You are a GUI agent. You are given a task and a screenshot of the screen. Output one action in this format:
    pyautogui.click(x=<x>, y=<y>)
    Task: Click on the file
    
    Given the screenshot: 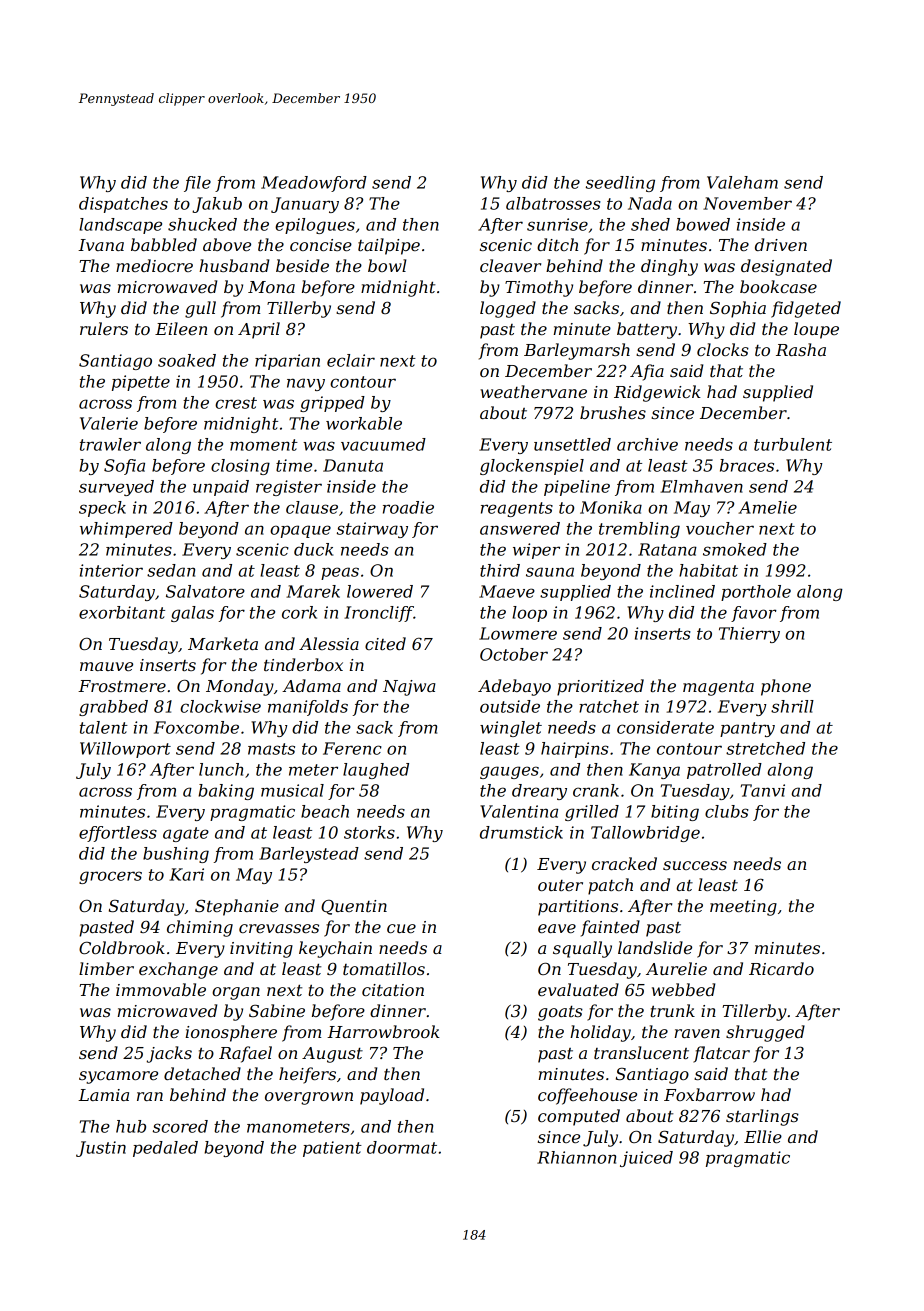 What is the action you would take?
    pyautogui.click(x=197, y=184)
